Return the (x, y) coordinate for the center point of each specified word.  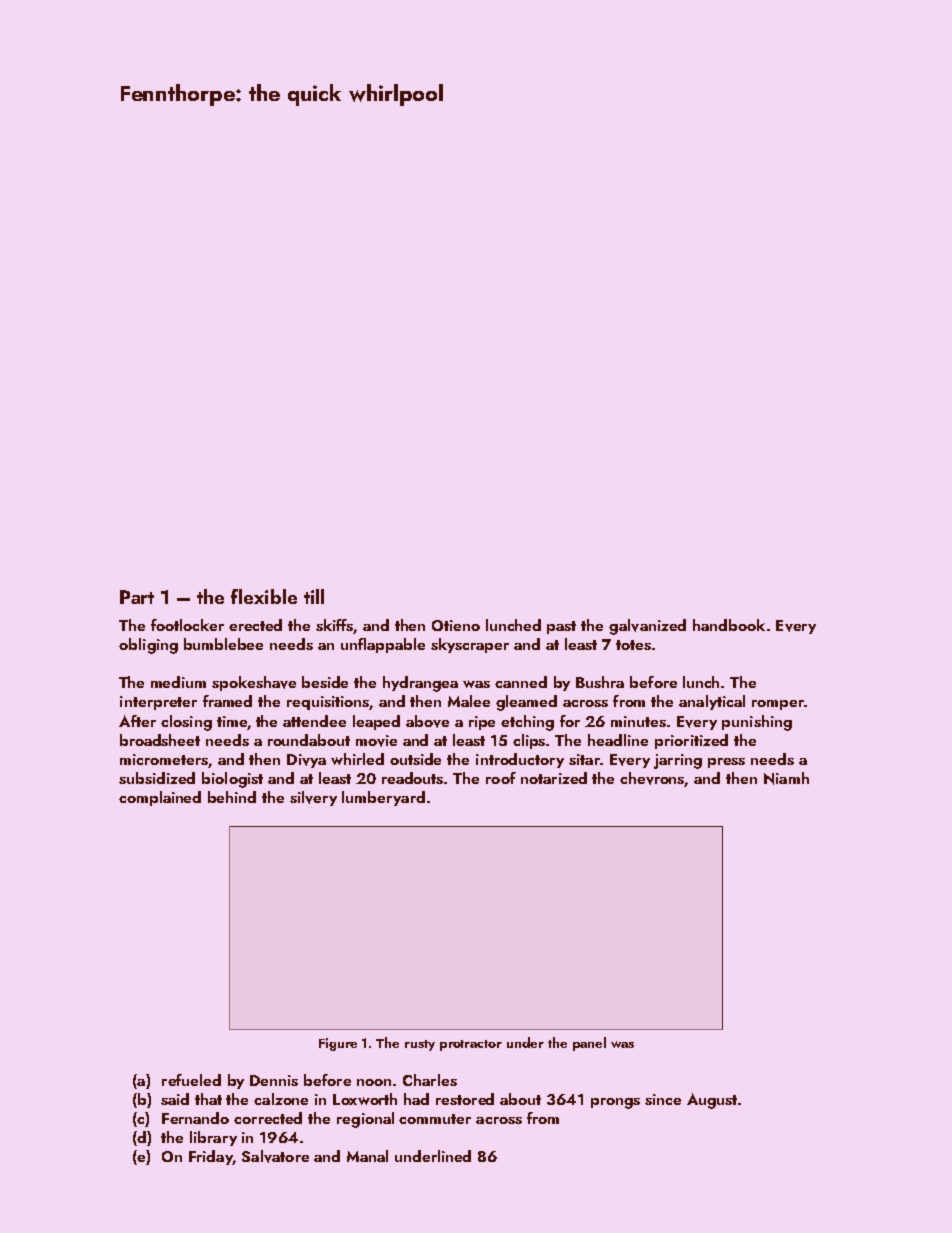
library (213, 1138)
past (561, 627)
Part (137, 597)
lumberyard (383, 798)
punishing (757, 723)
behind (232, 797)
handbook (729, 625)
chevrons (652, 779)
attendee (314, 721)
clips (530, 741)
